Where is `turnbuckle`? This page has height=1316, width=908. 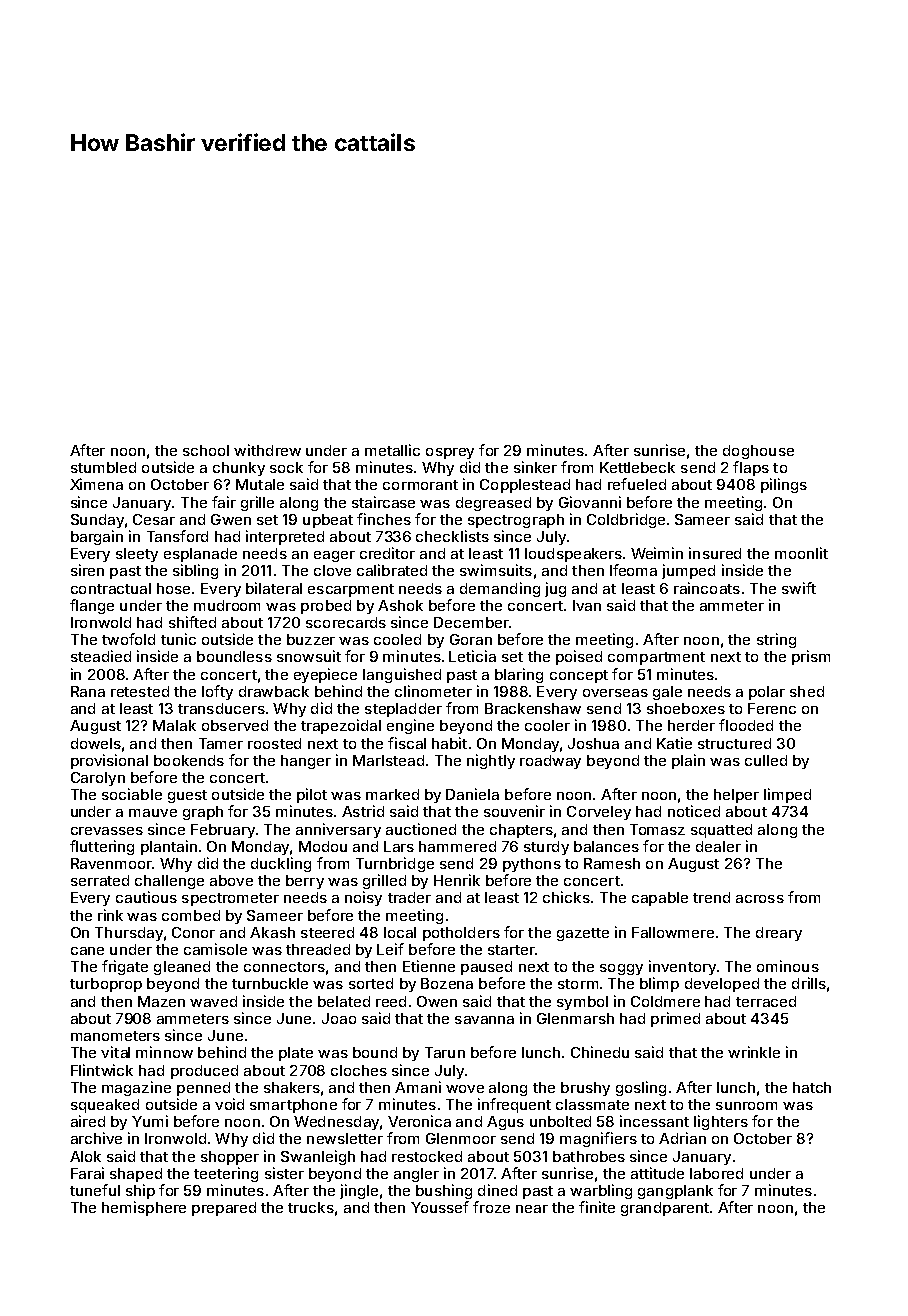 turnbuckle is located at coordinates (270, 983).
